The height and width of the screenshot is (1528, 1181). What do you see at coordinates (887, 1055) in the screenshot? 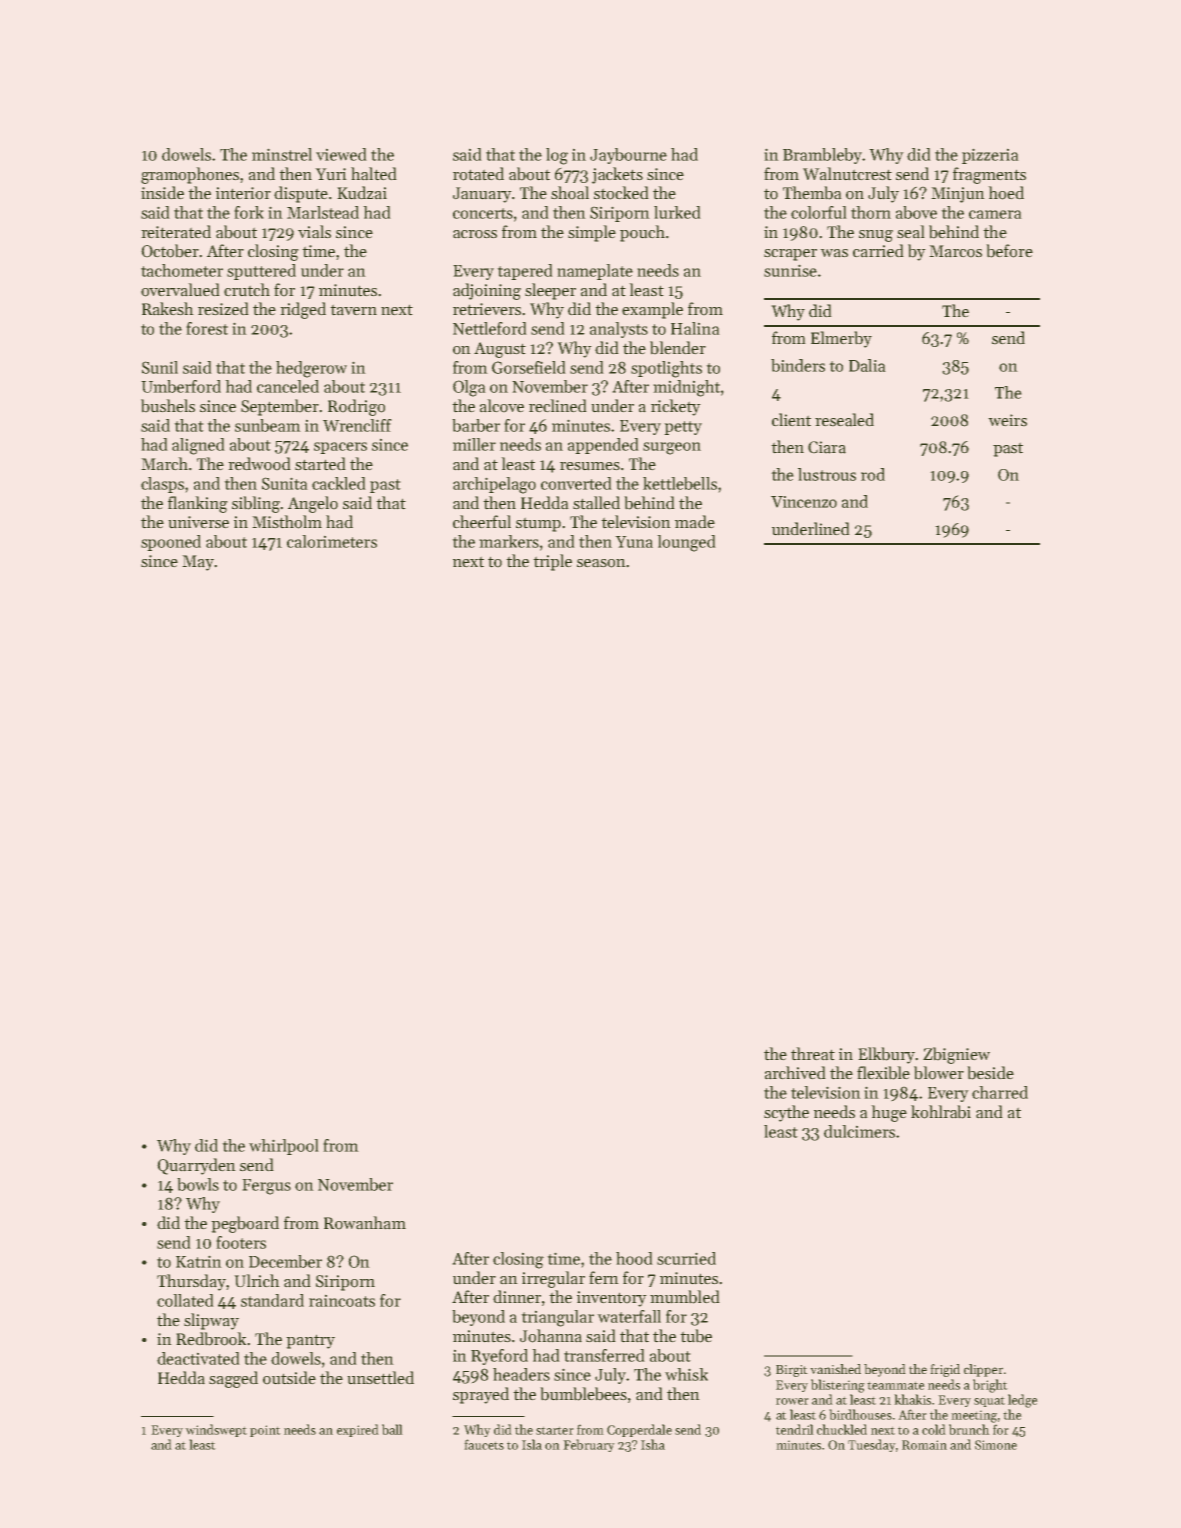
I see `Elkbury` at bounding box center [887, 1055].
